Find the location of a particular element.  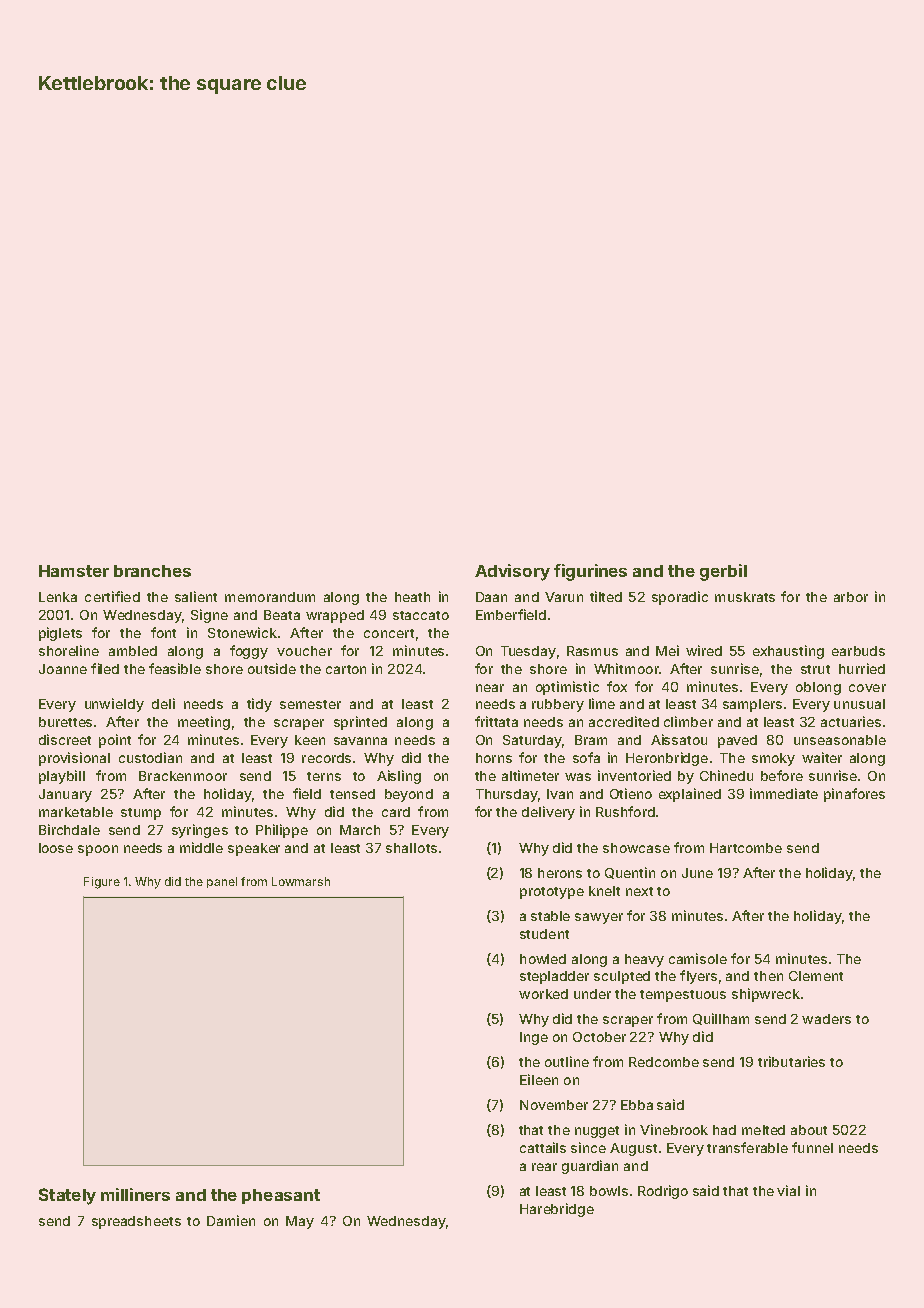

Clement is located at coordinates (816, 976).
